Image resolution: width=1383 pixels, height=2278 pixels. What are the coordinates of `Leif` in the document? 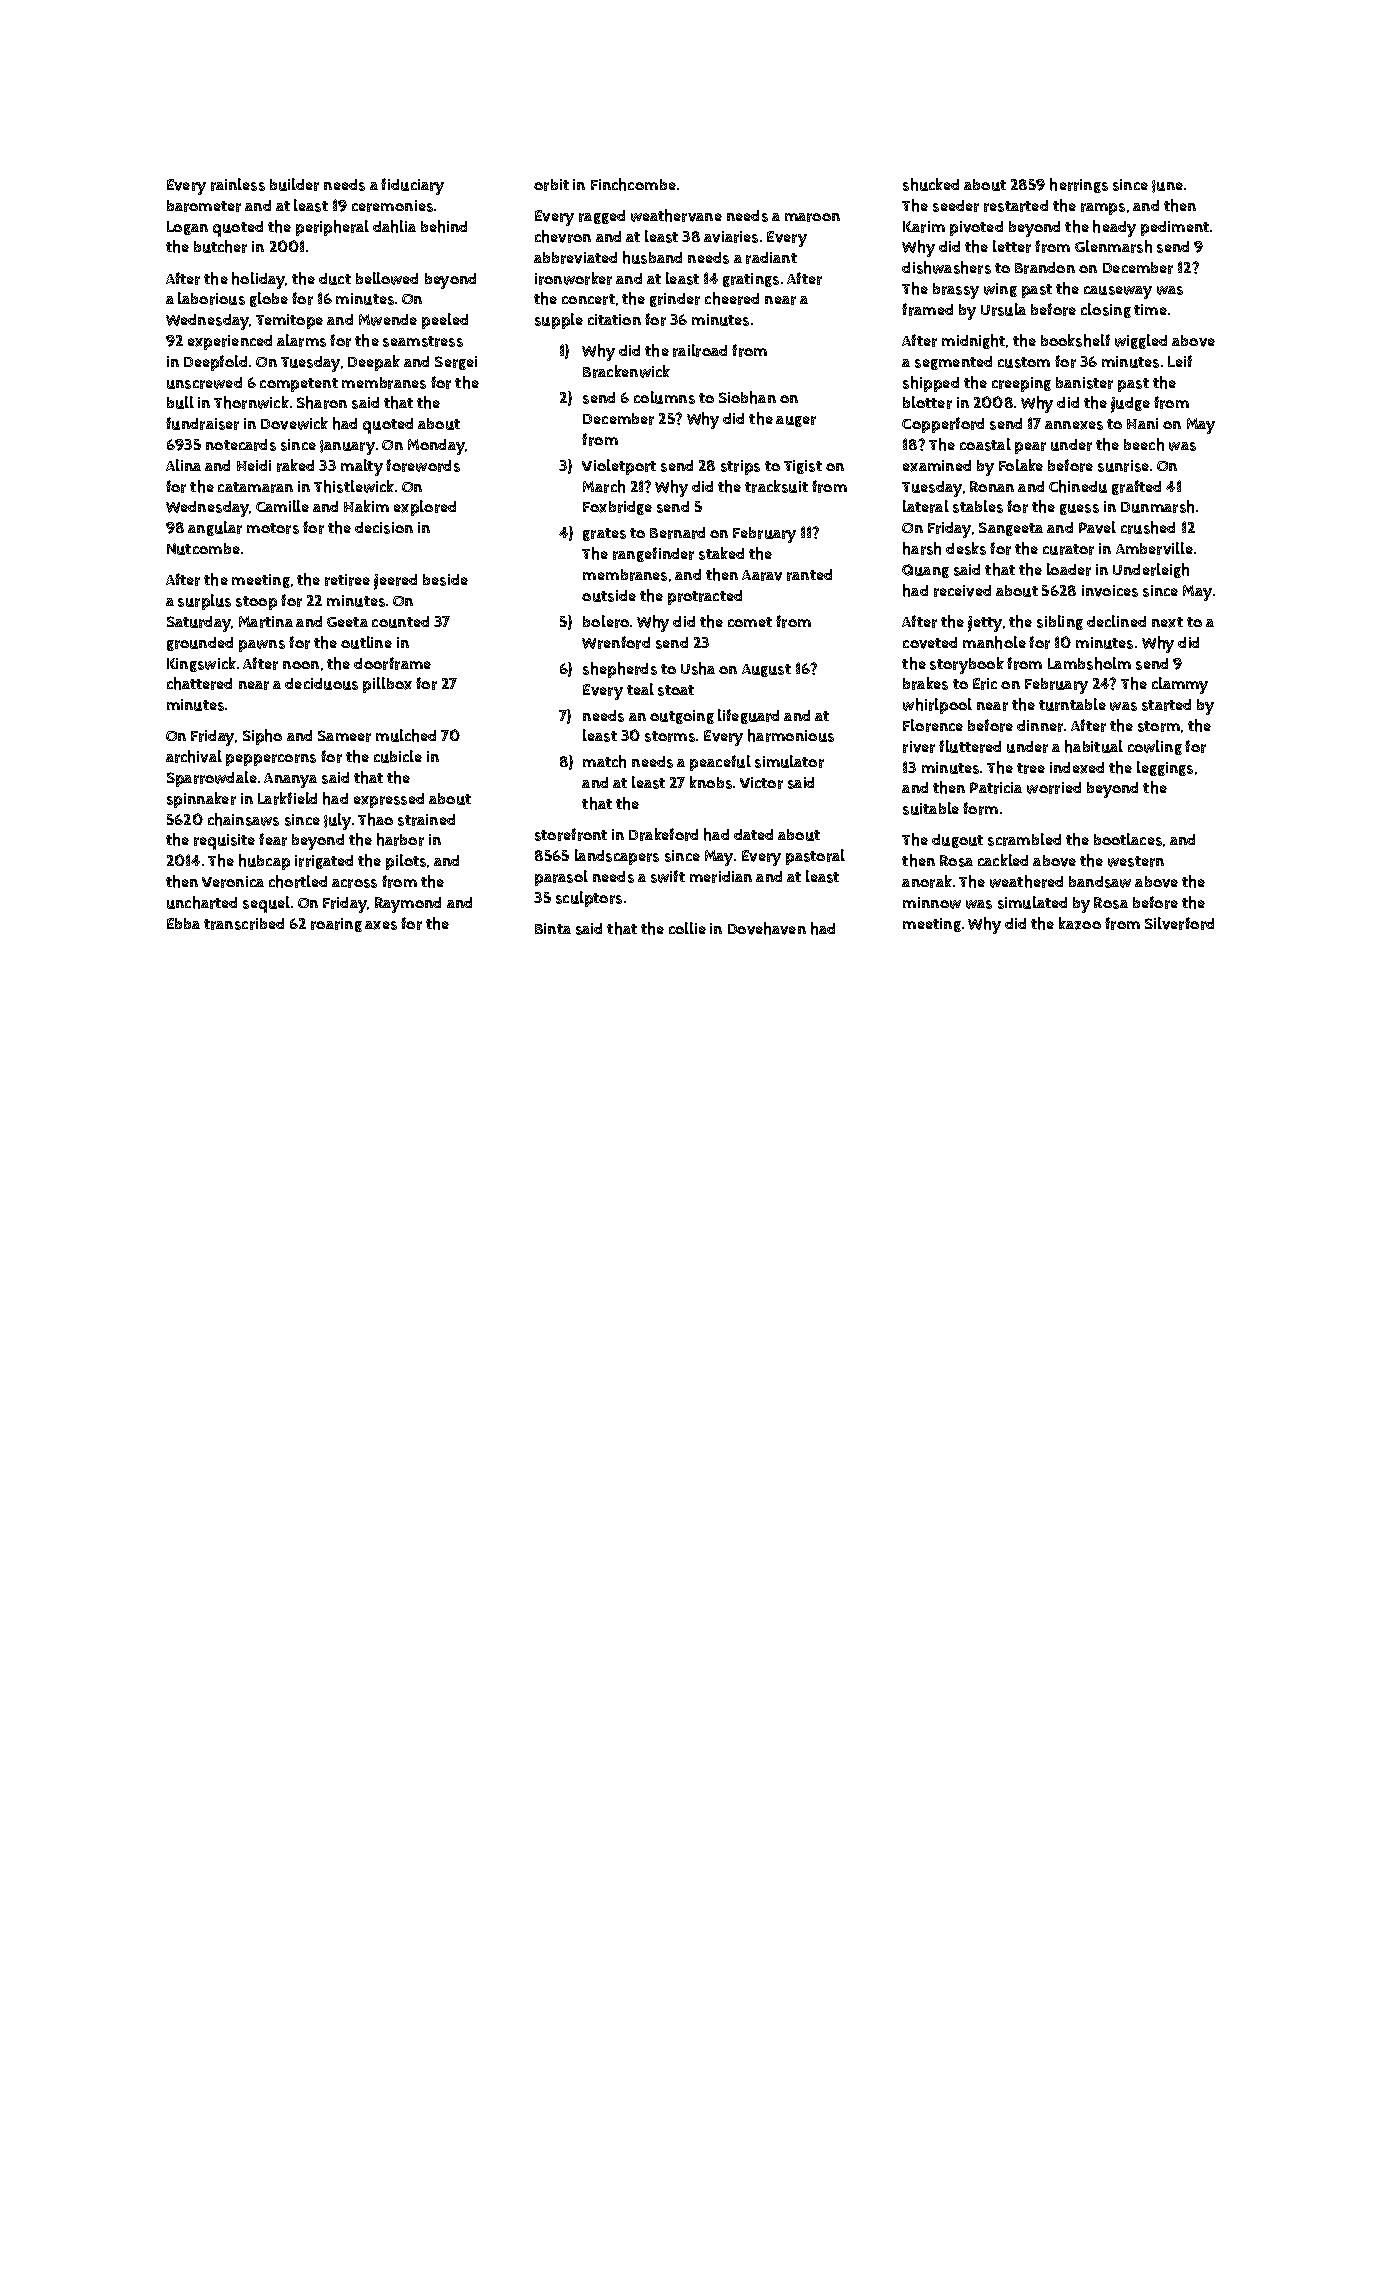 It's located at (1180, 361).
